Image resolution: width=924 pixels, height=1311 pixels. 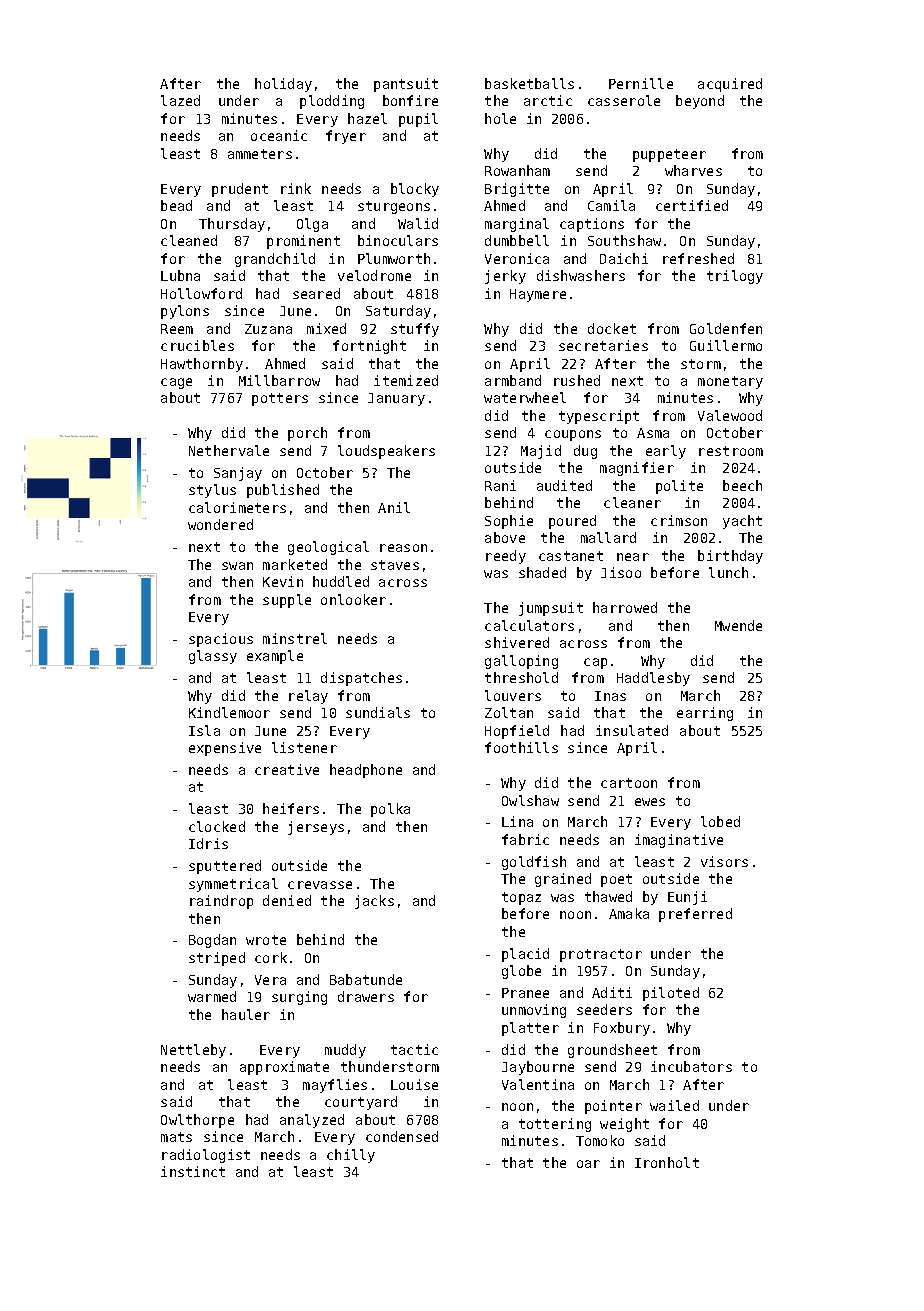 I want to click on cleaner, so click(x=632, y=502).
